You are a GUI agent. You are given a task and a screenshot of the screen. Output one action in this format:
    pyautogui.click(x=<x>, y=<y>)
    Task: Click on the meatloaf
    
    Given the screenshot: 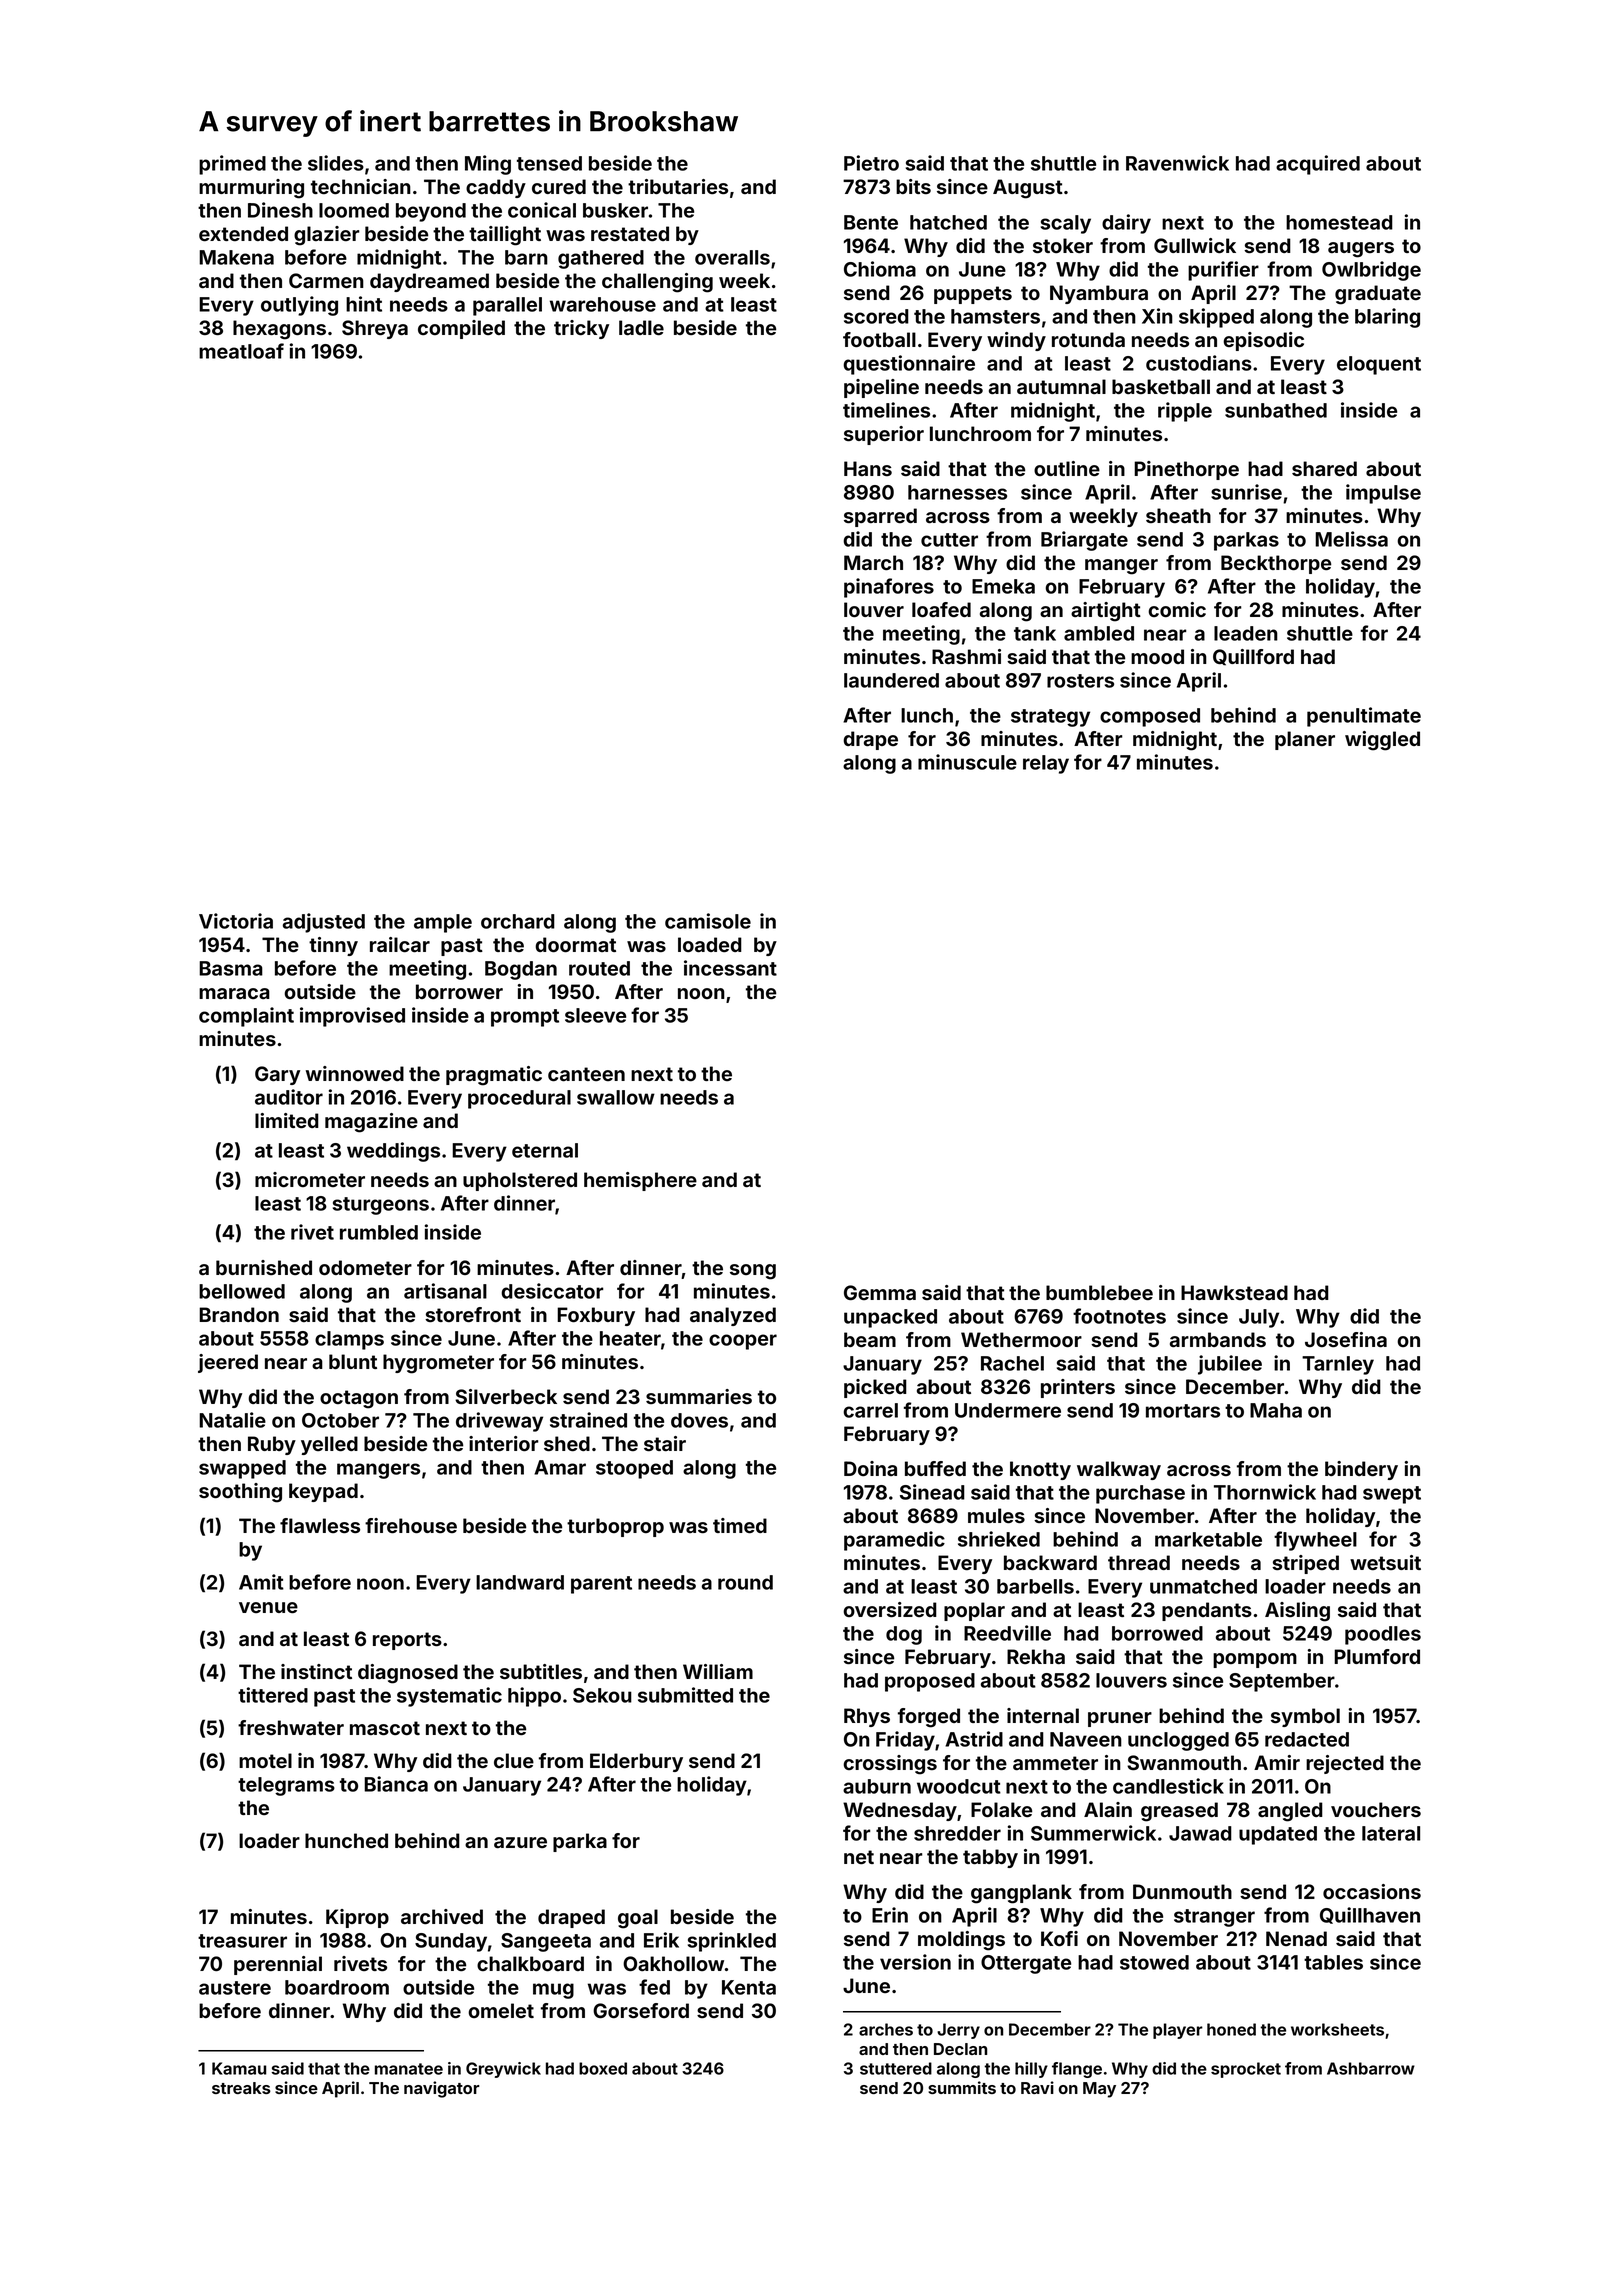 What is the action you would take?
    pyautogui.click(x=241, y=351)
